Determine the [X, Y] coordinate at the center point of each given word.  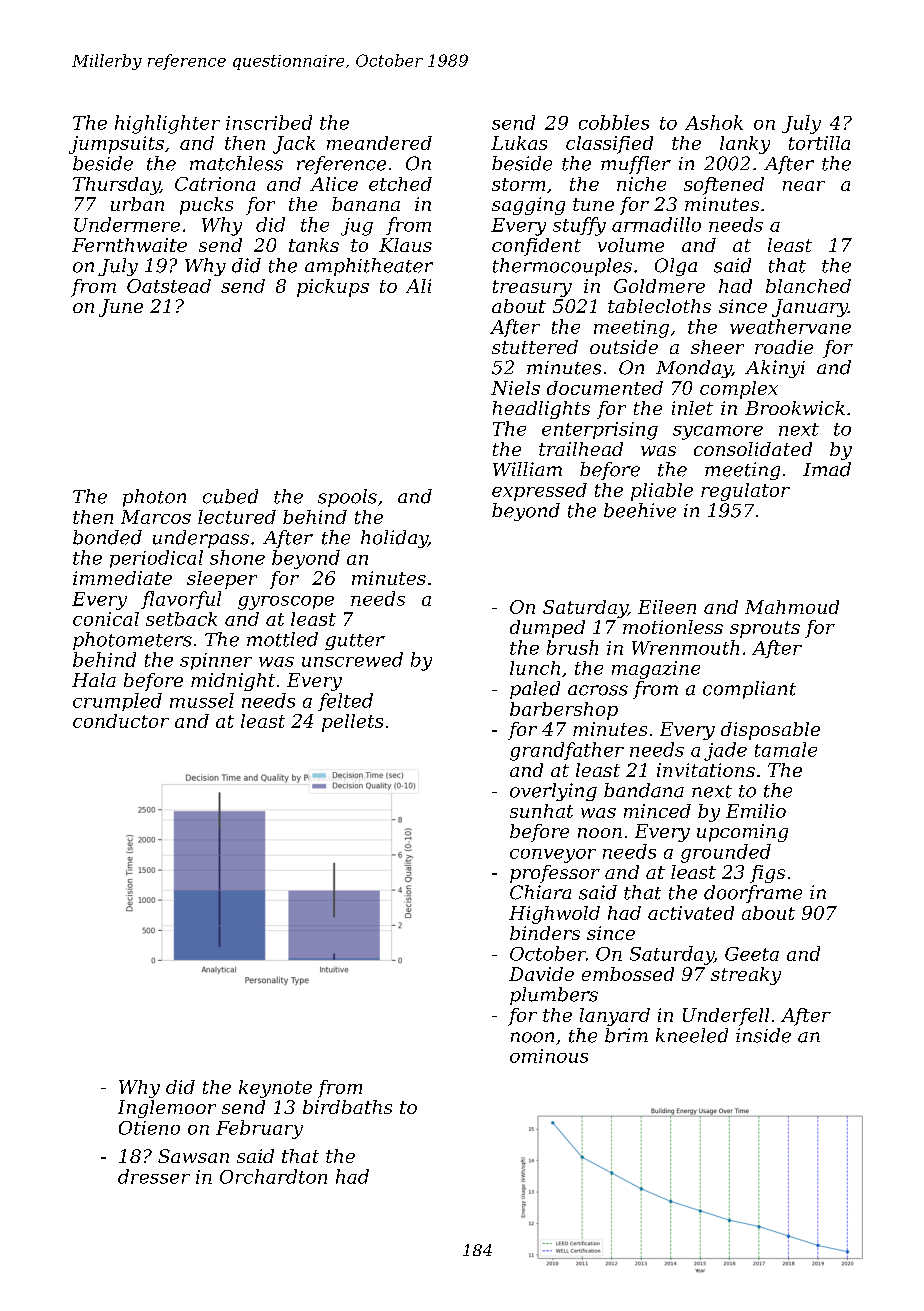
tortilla [819, 143]
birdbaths [347, 1107]
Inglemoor [167, 1109]
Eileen [667, 607]
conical [106, 619]
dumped [547, 629]
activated [691, 913]
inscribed [269, 122]
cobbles [614, 122]
